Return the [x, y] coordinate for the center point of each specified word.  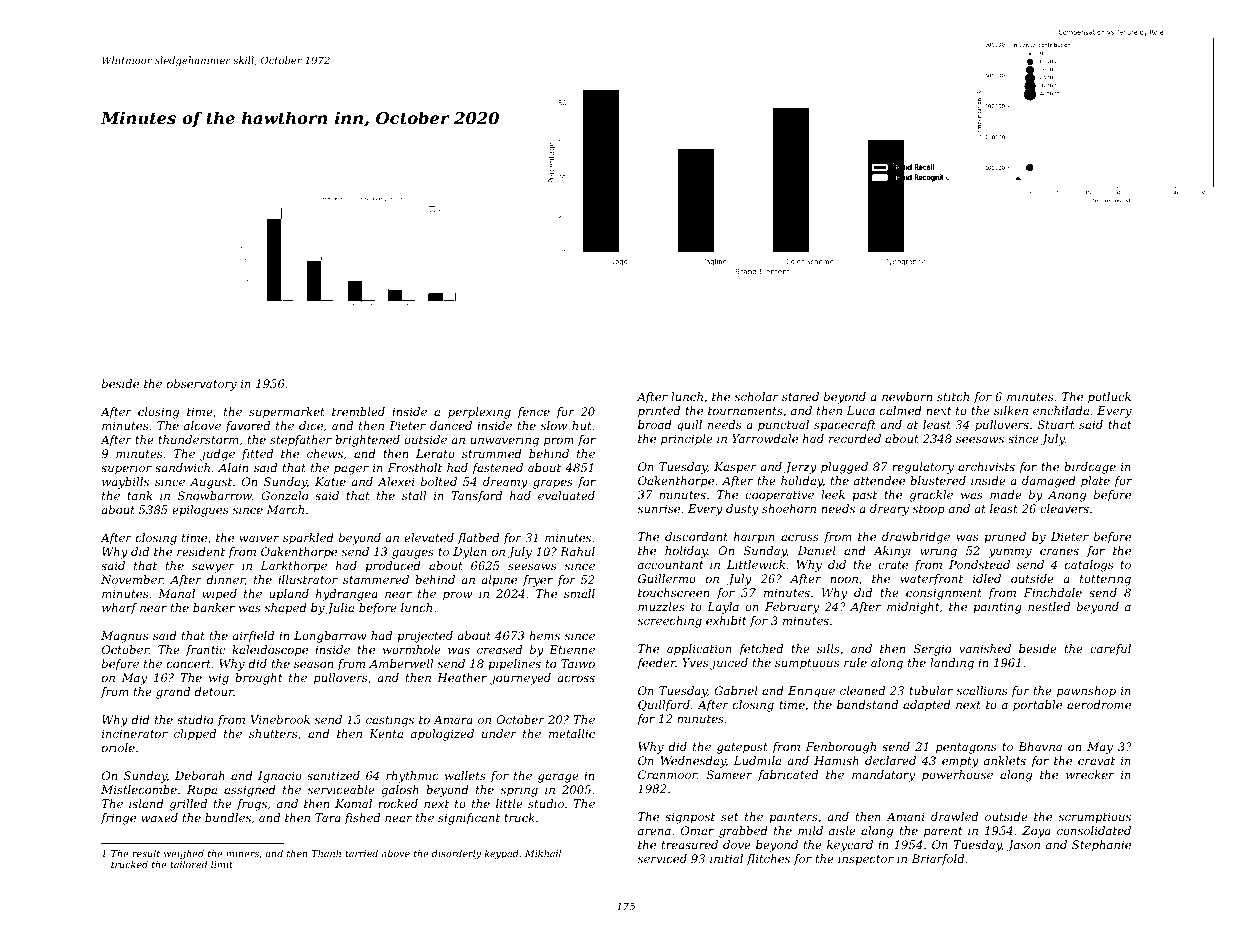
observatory [202, 385]
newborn [907, 396]
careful [1110, 650]
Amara [453, 719]
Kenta [386, 733]
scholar [757, 396]
